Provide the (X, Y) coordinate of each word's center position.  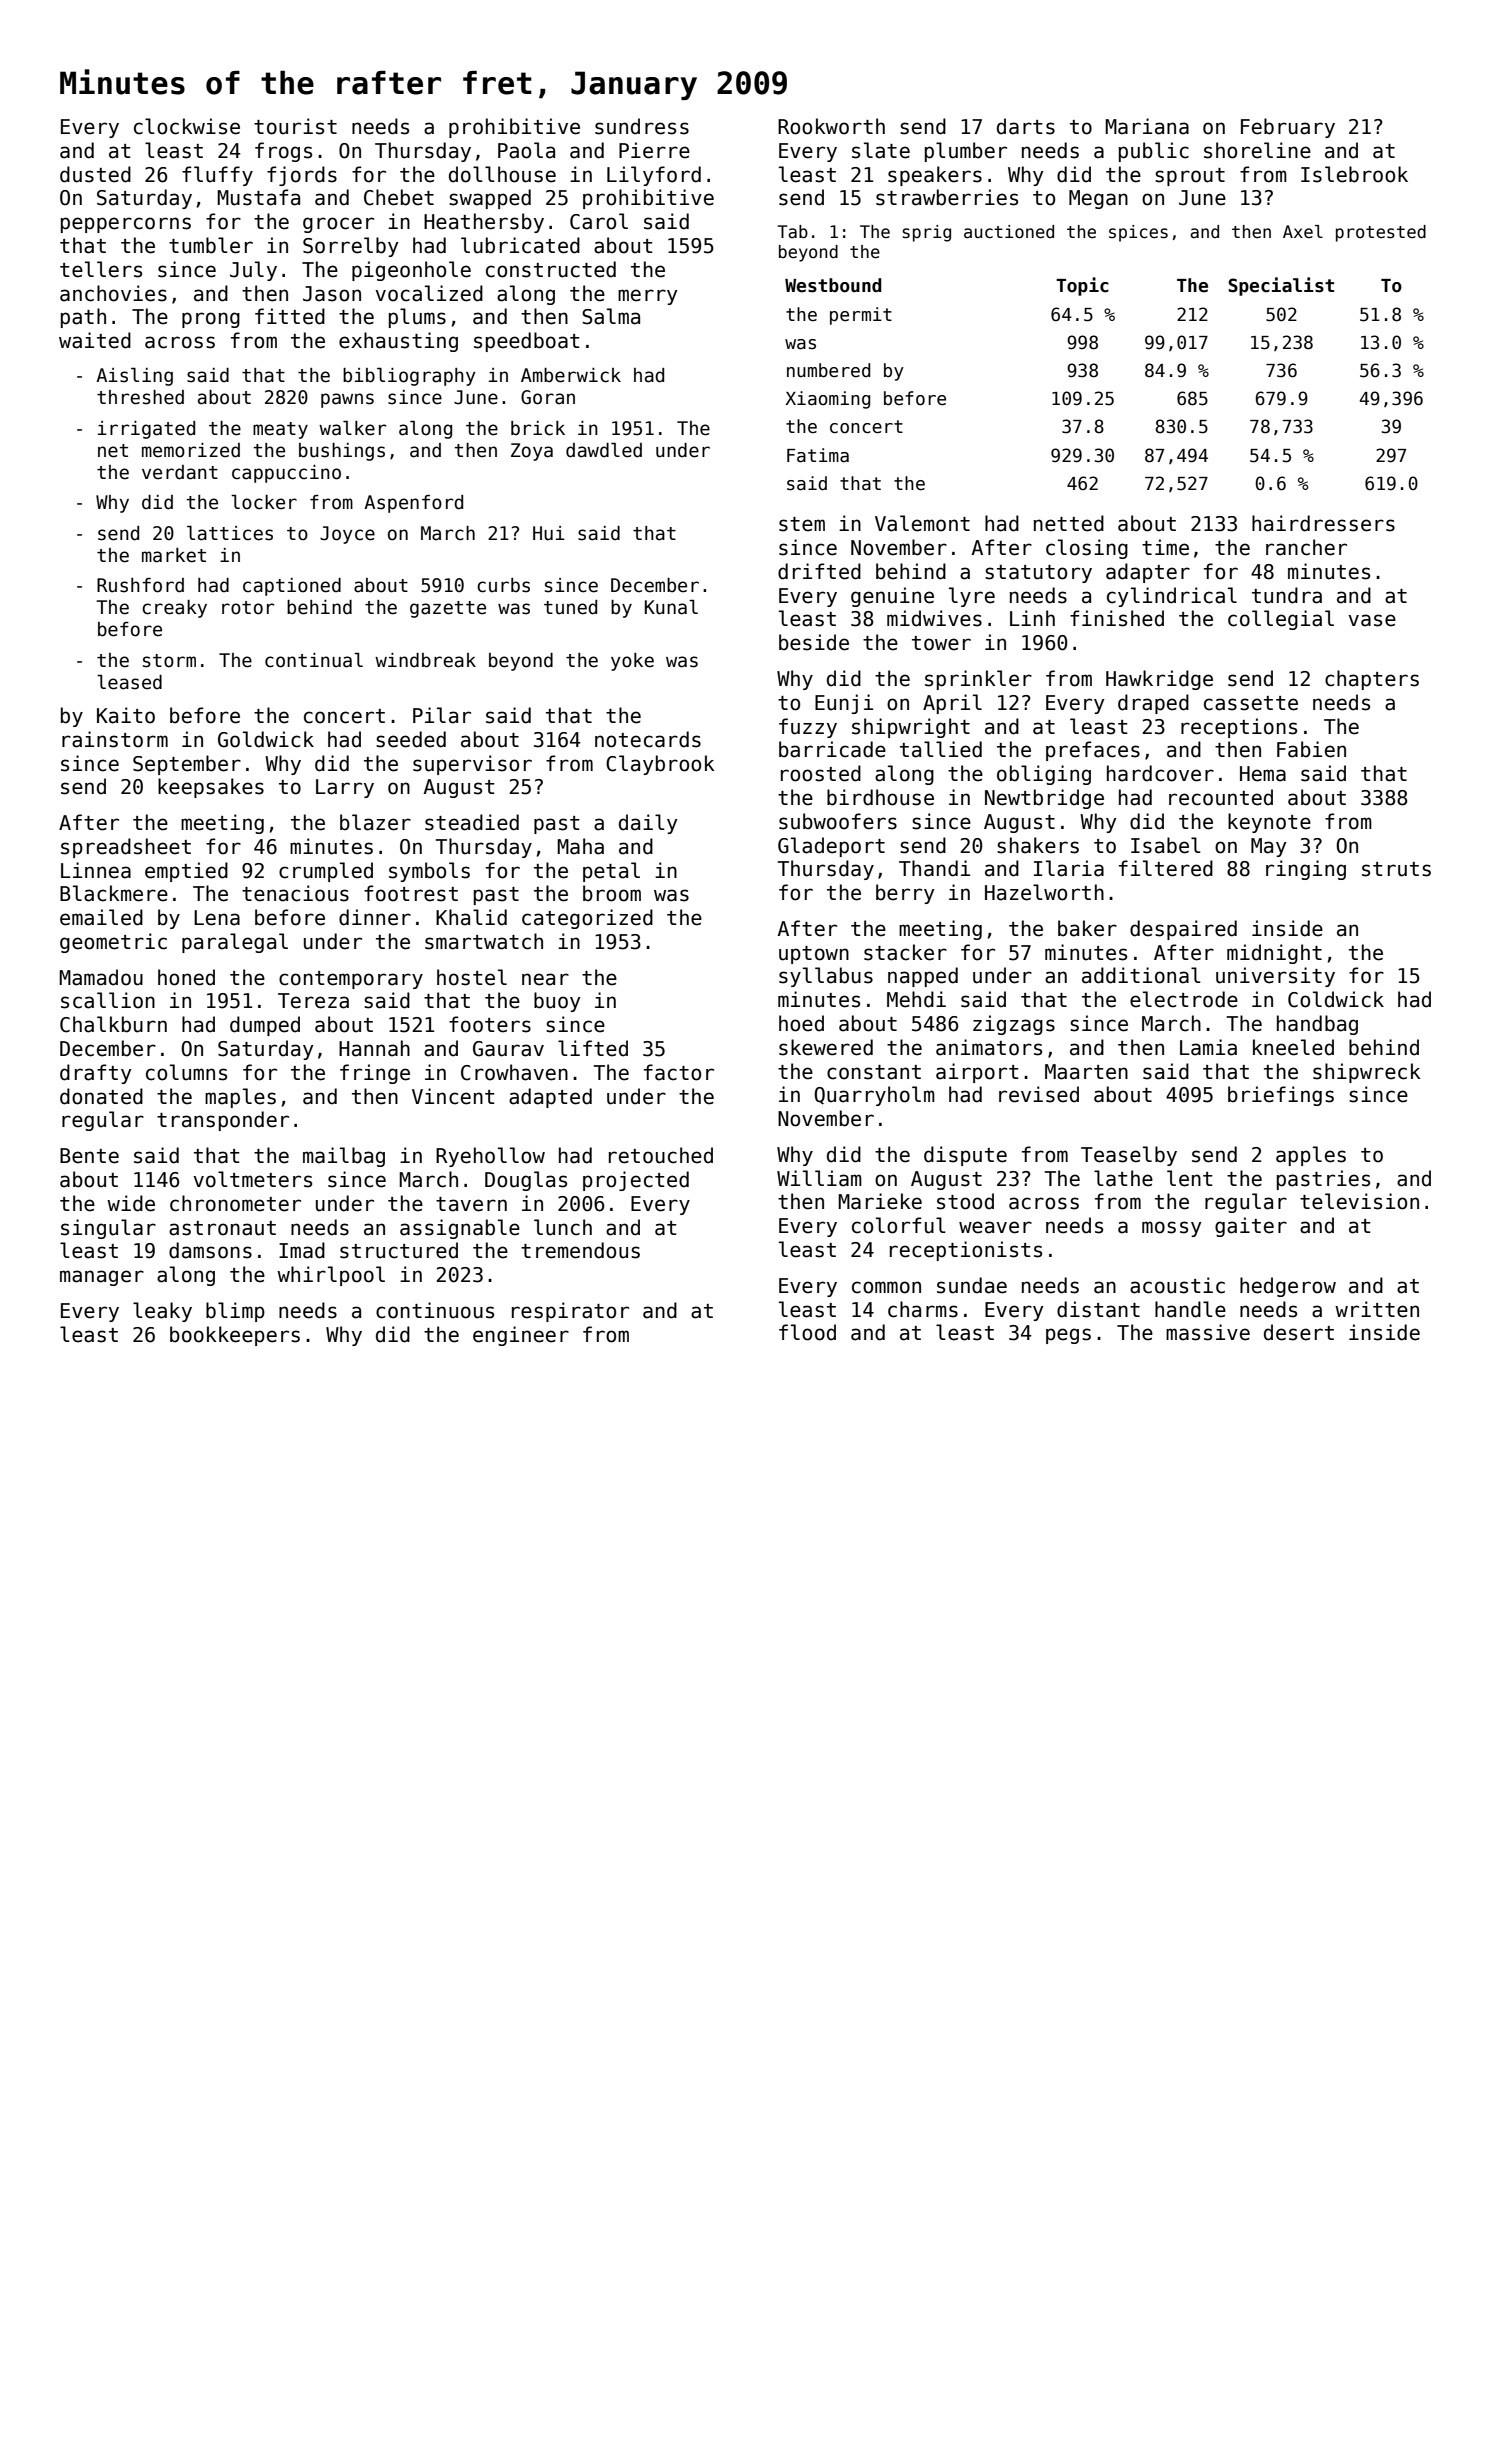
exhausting (398, 342)
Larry (345, 788)
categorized (587, 919)
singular (108, 1229)
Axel (1303, 231)
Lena (217, 918)
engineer (521, 1336)
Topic (1082, 286)
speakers (935, 176)
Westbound (833, 285)
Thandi (934, 868)
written (1377, 1309)
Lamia (1208, 1047)
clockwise (187, 126)
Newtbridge (1044, 799)
